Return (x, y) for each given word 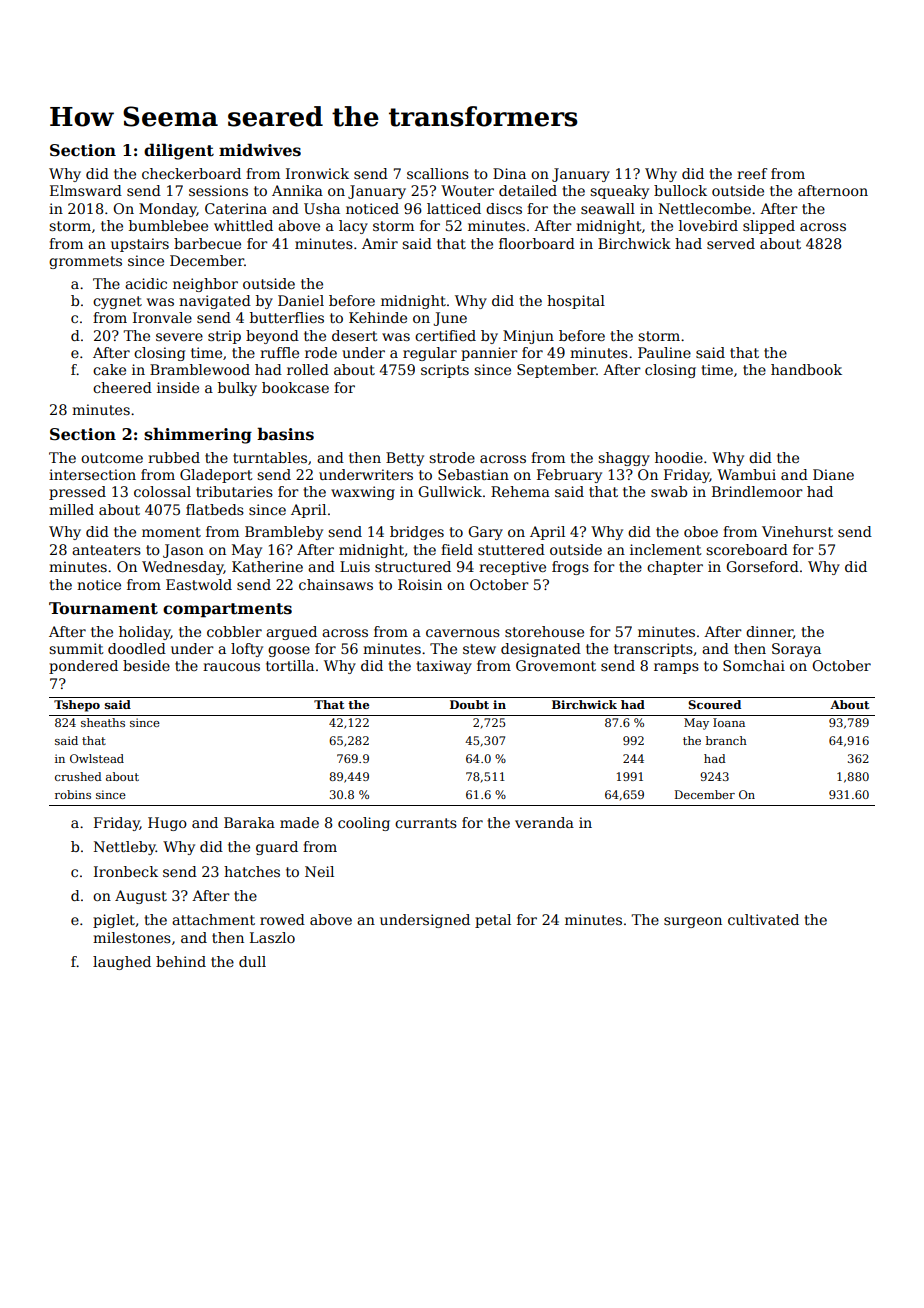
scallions (438, 173)
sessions (218, 190)
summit (76, 648)
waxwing (363, 493)
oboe (701, 531)
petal (493, 921)
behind (181, 961)
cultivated (763, 919)
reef (752, 173)
